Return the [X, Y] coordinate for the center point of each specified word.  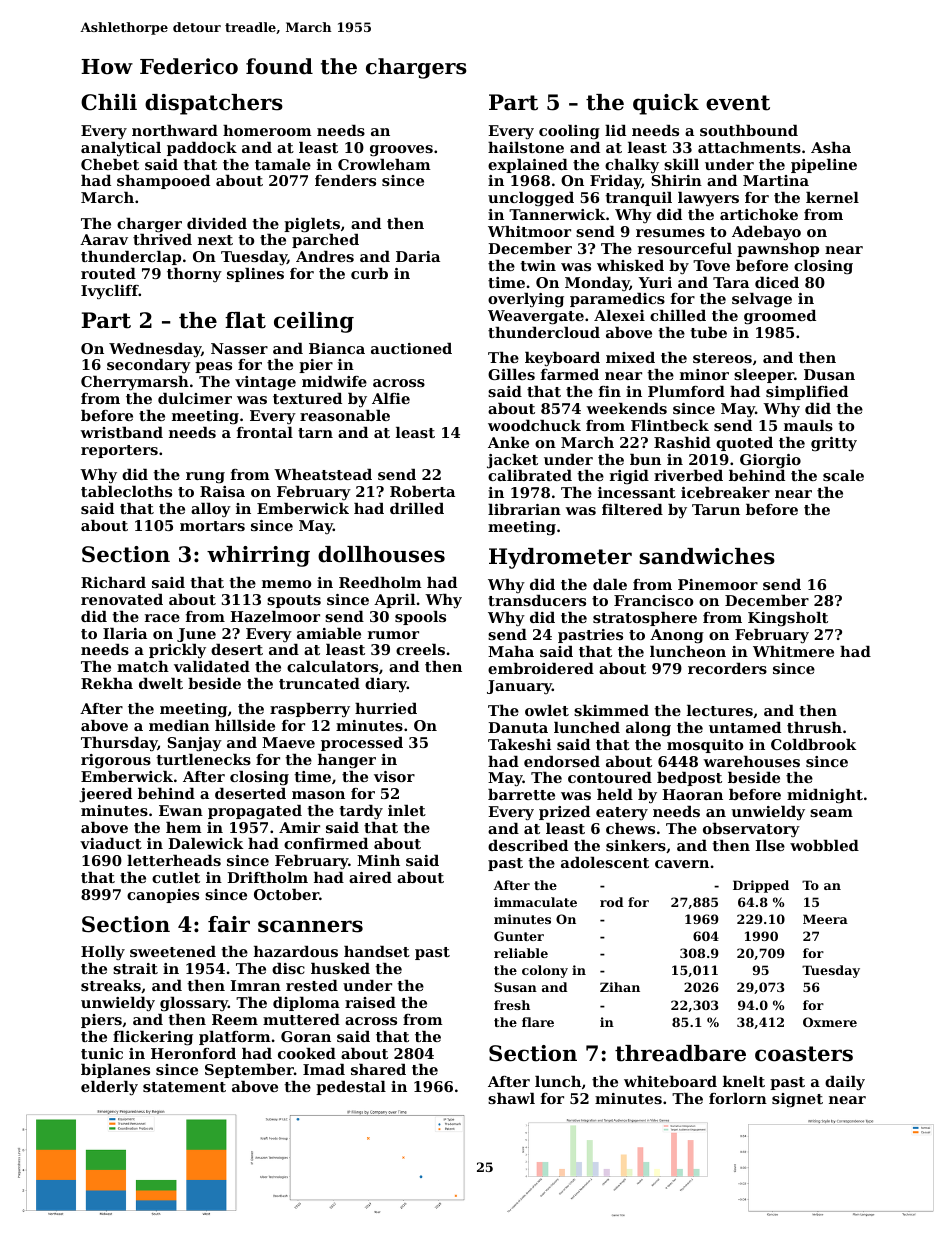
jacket [512, 461]
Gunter [519, 936]
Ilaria [125, 633]
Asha [831, 147]
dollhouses [381, 554]
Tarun [716, 509]
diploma [306, 1004]
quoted [744, 444]
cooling [569, 132]
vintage [265, 383]
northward [175, 130]
